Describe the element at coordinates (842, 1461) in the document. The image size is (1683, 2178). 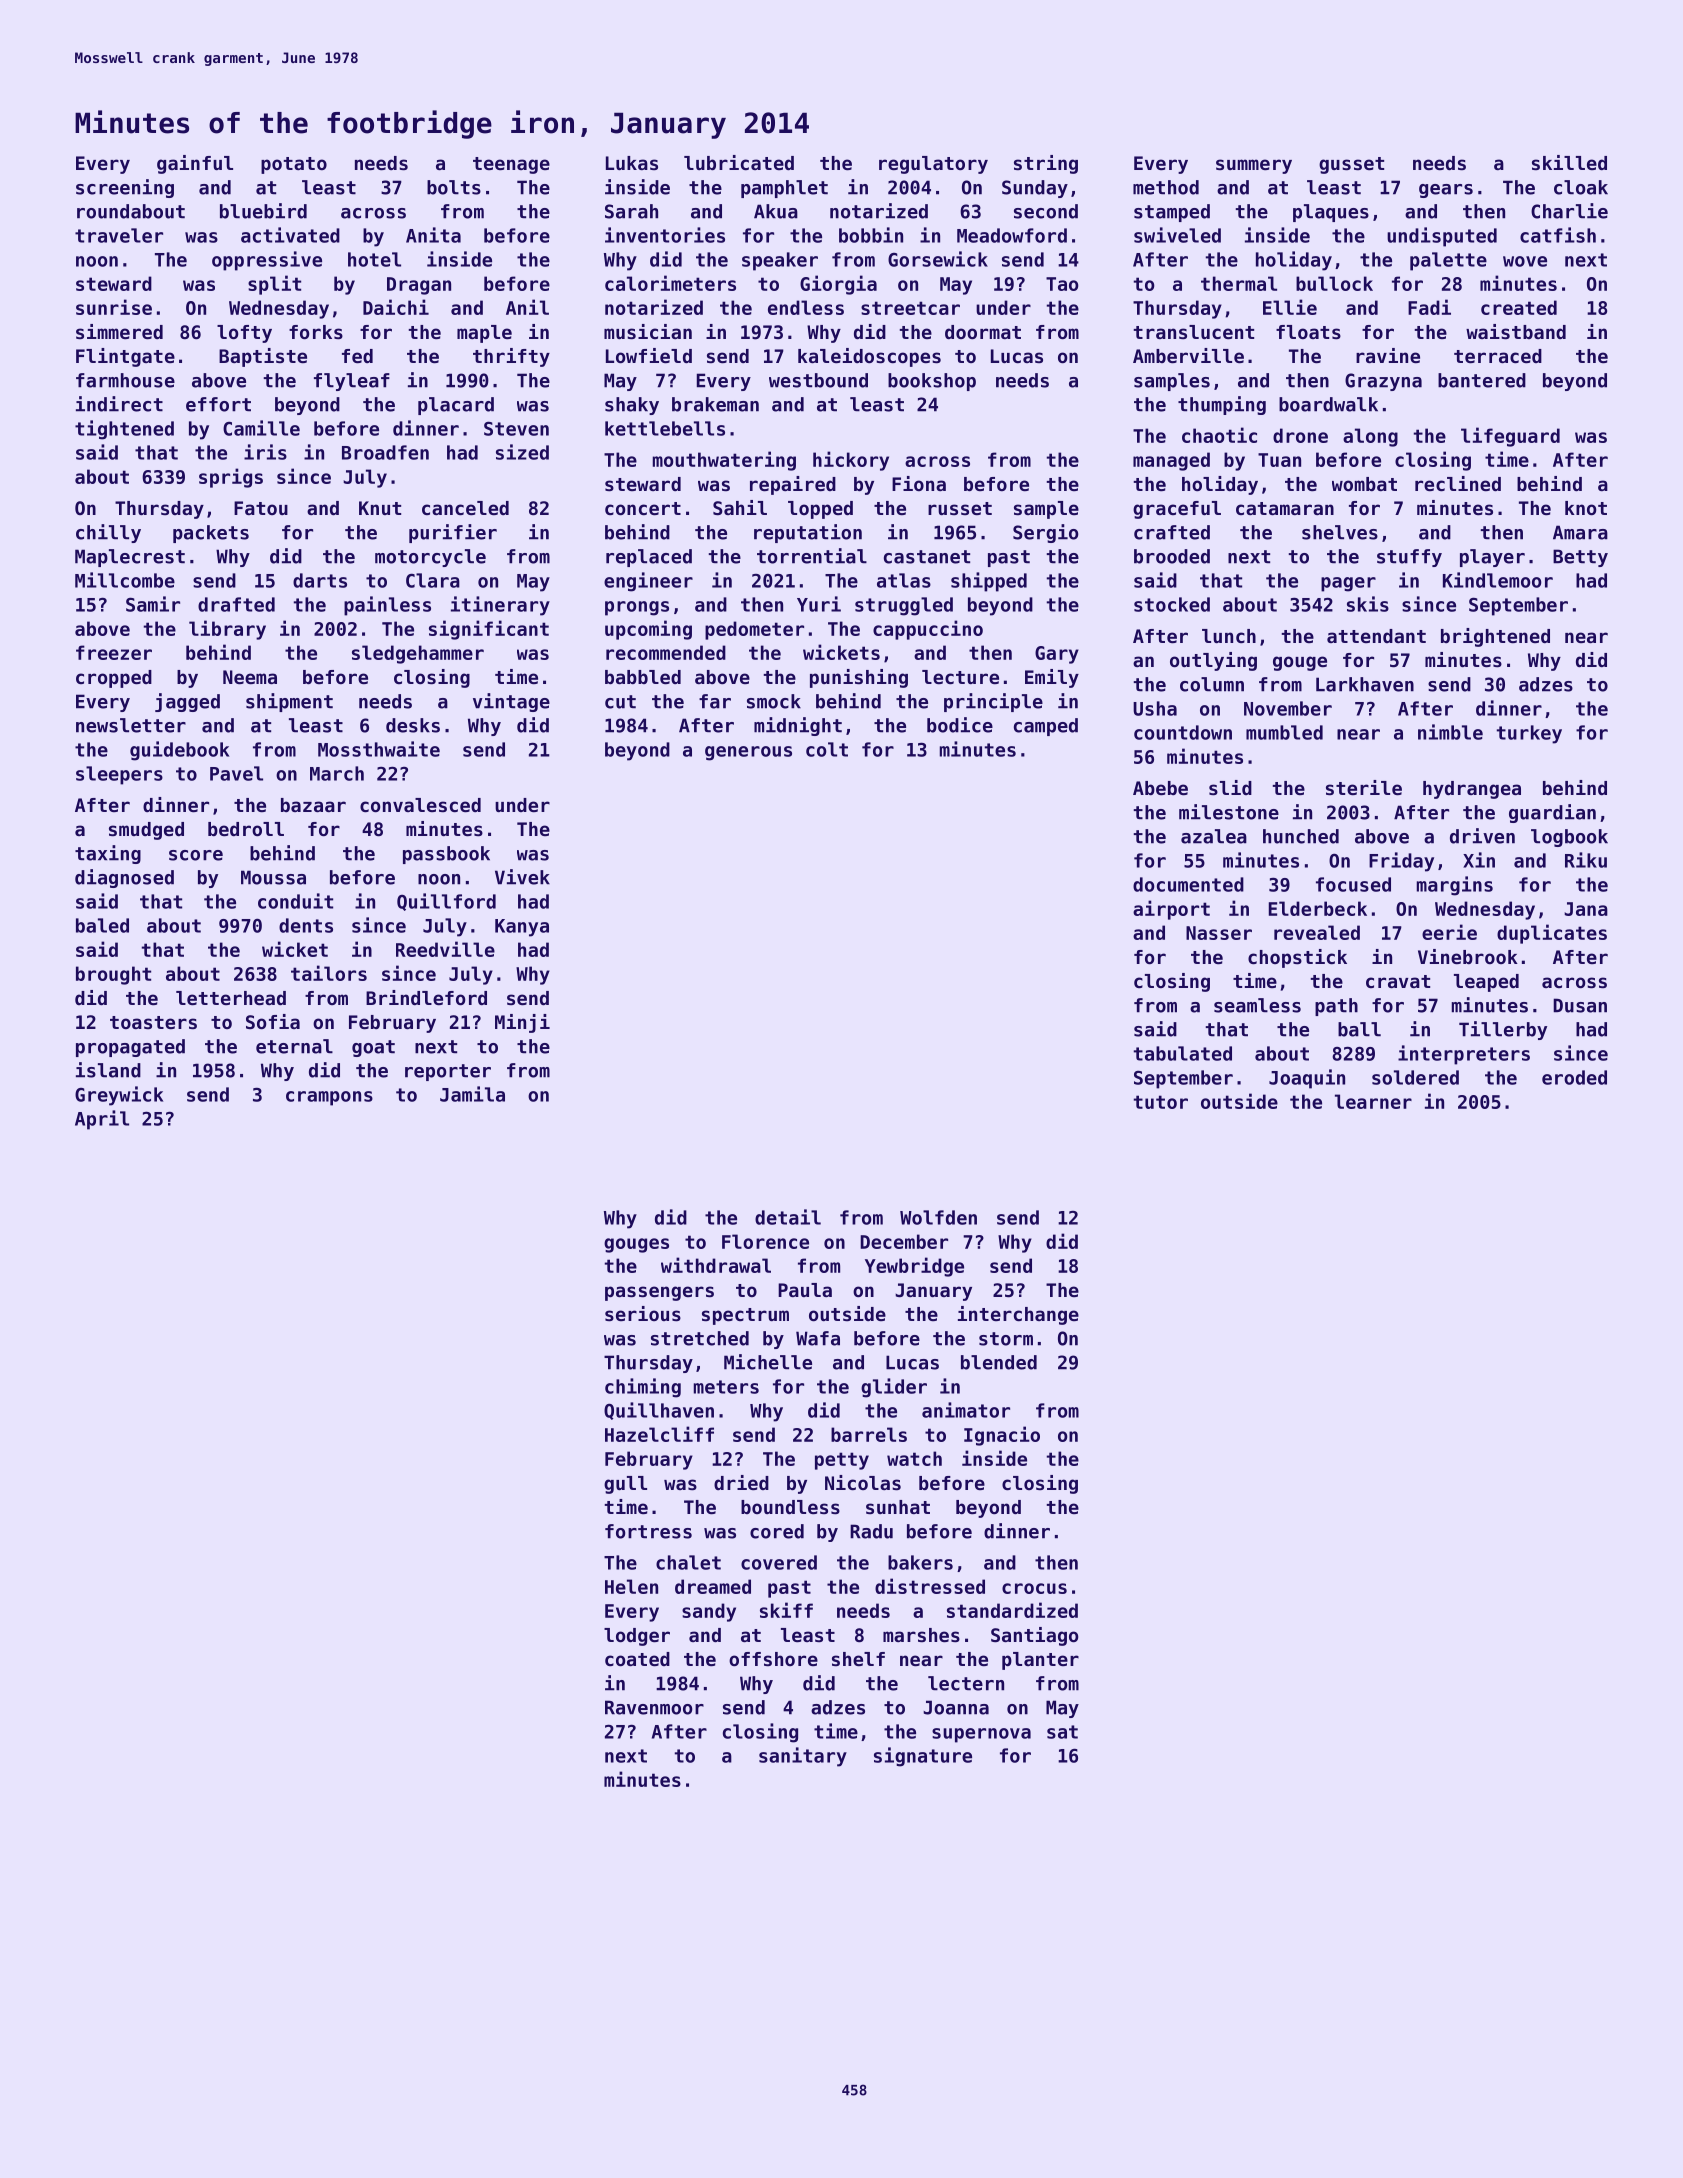
I see `petty` at that location.
